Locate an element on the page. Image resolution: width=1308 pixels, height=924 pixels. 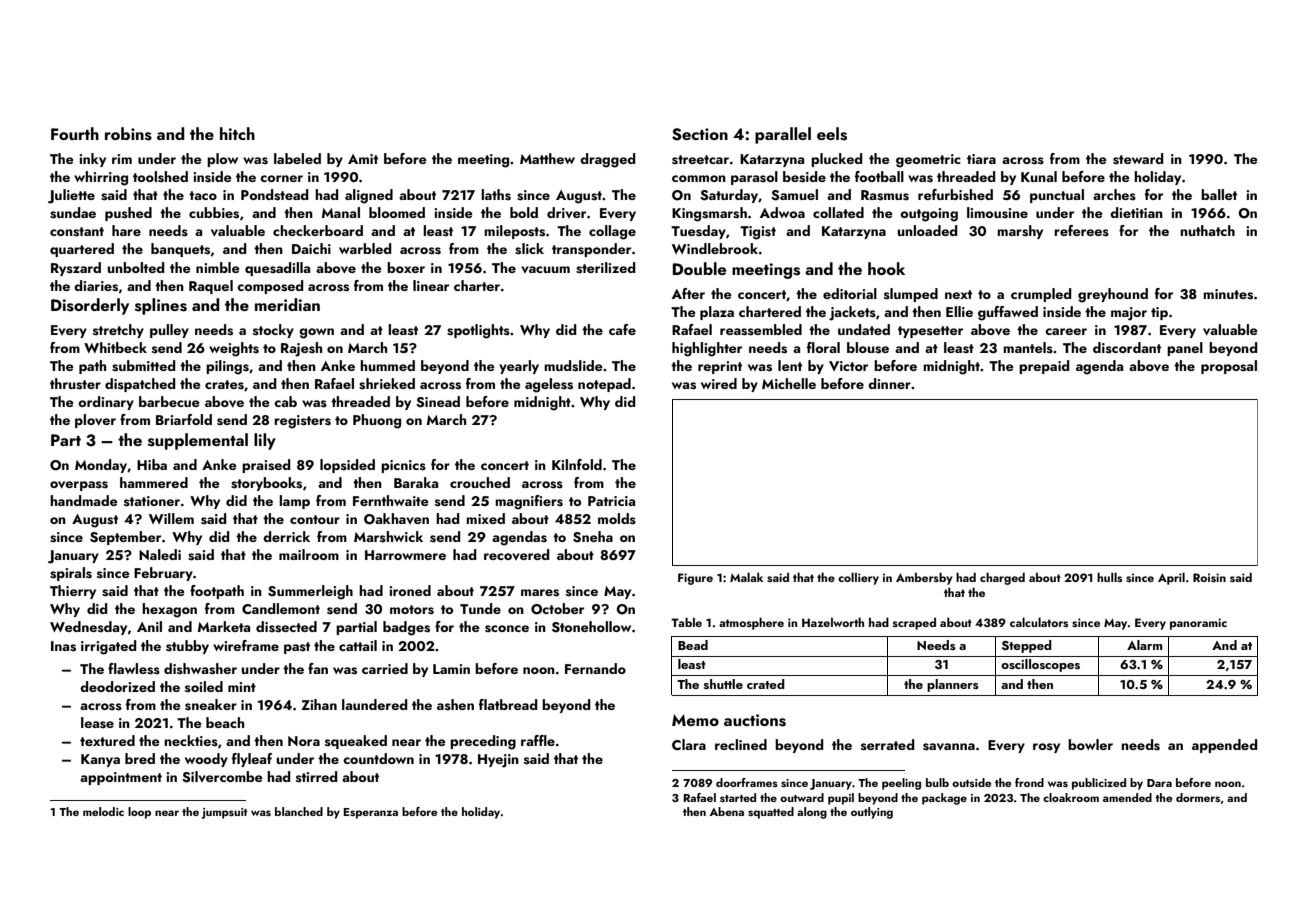
undated is located at coordinates (864, 329).
